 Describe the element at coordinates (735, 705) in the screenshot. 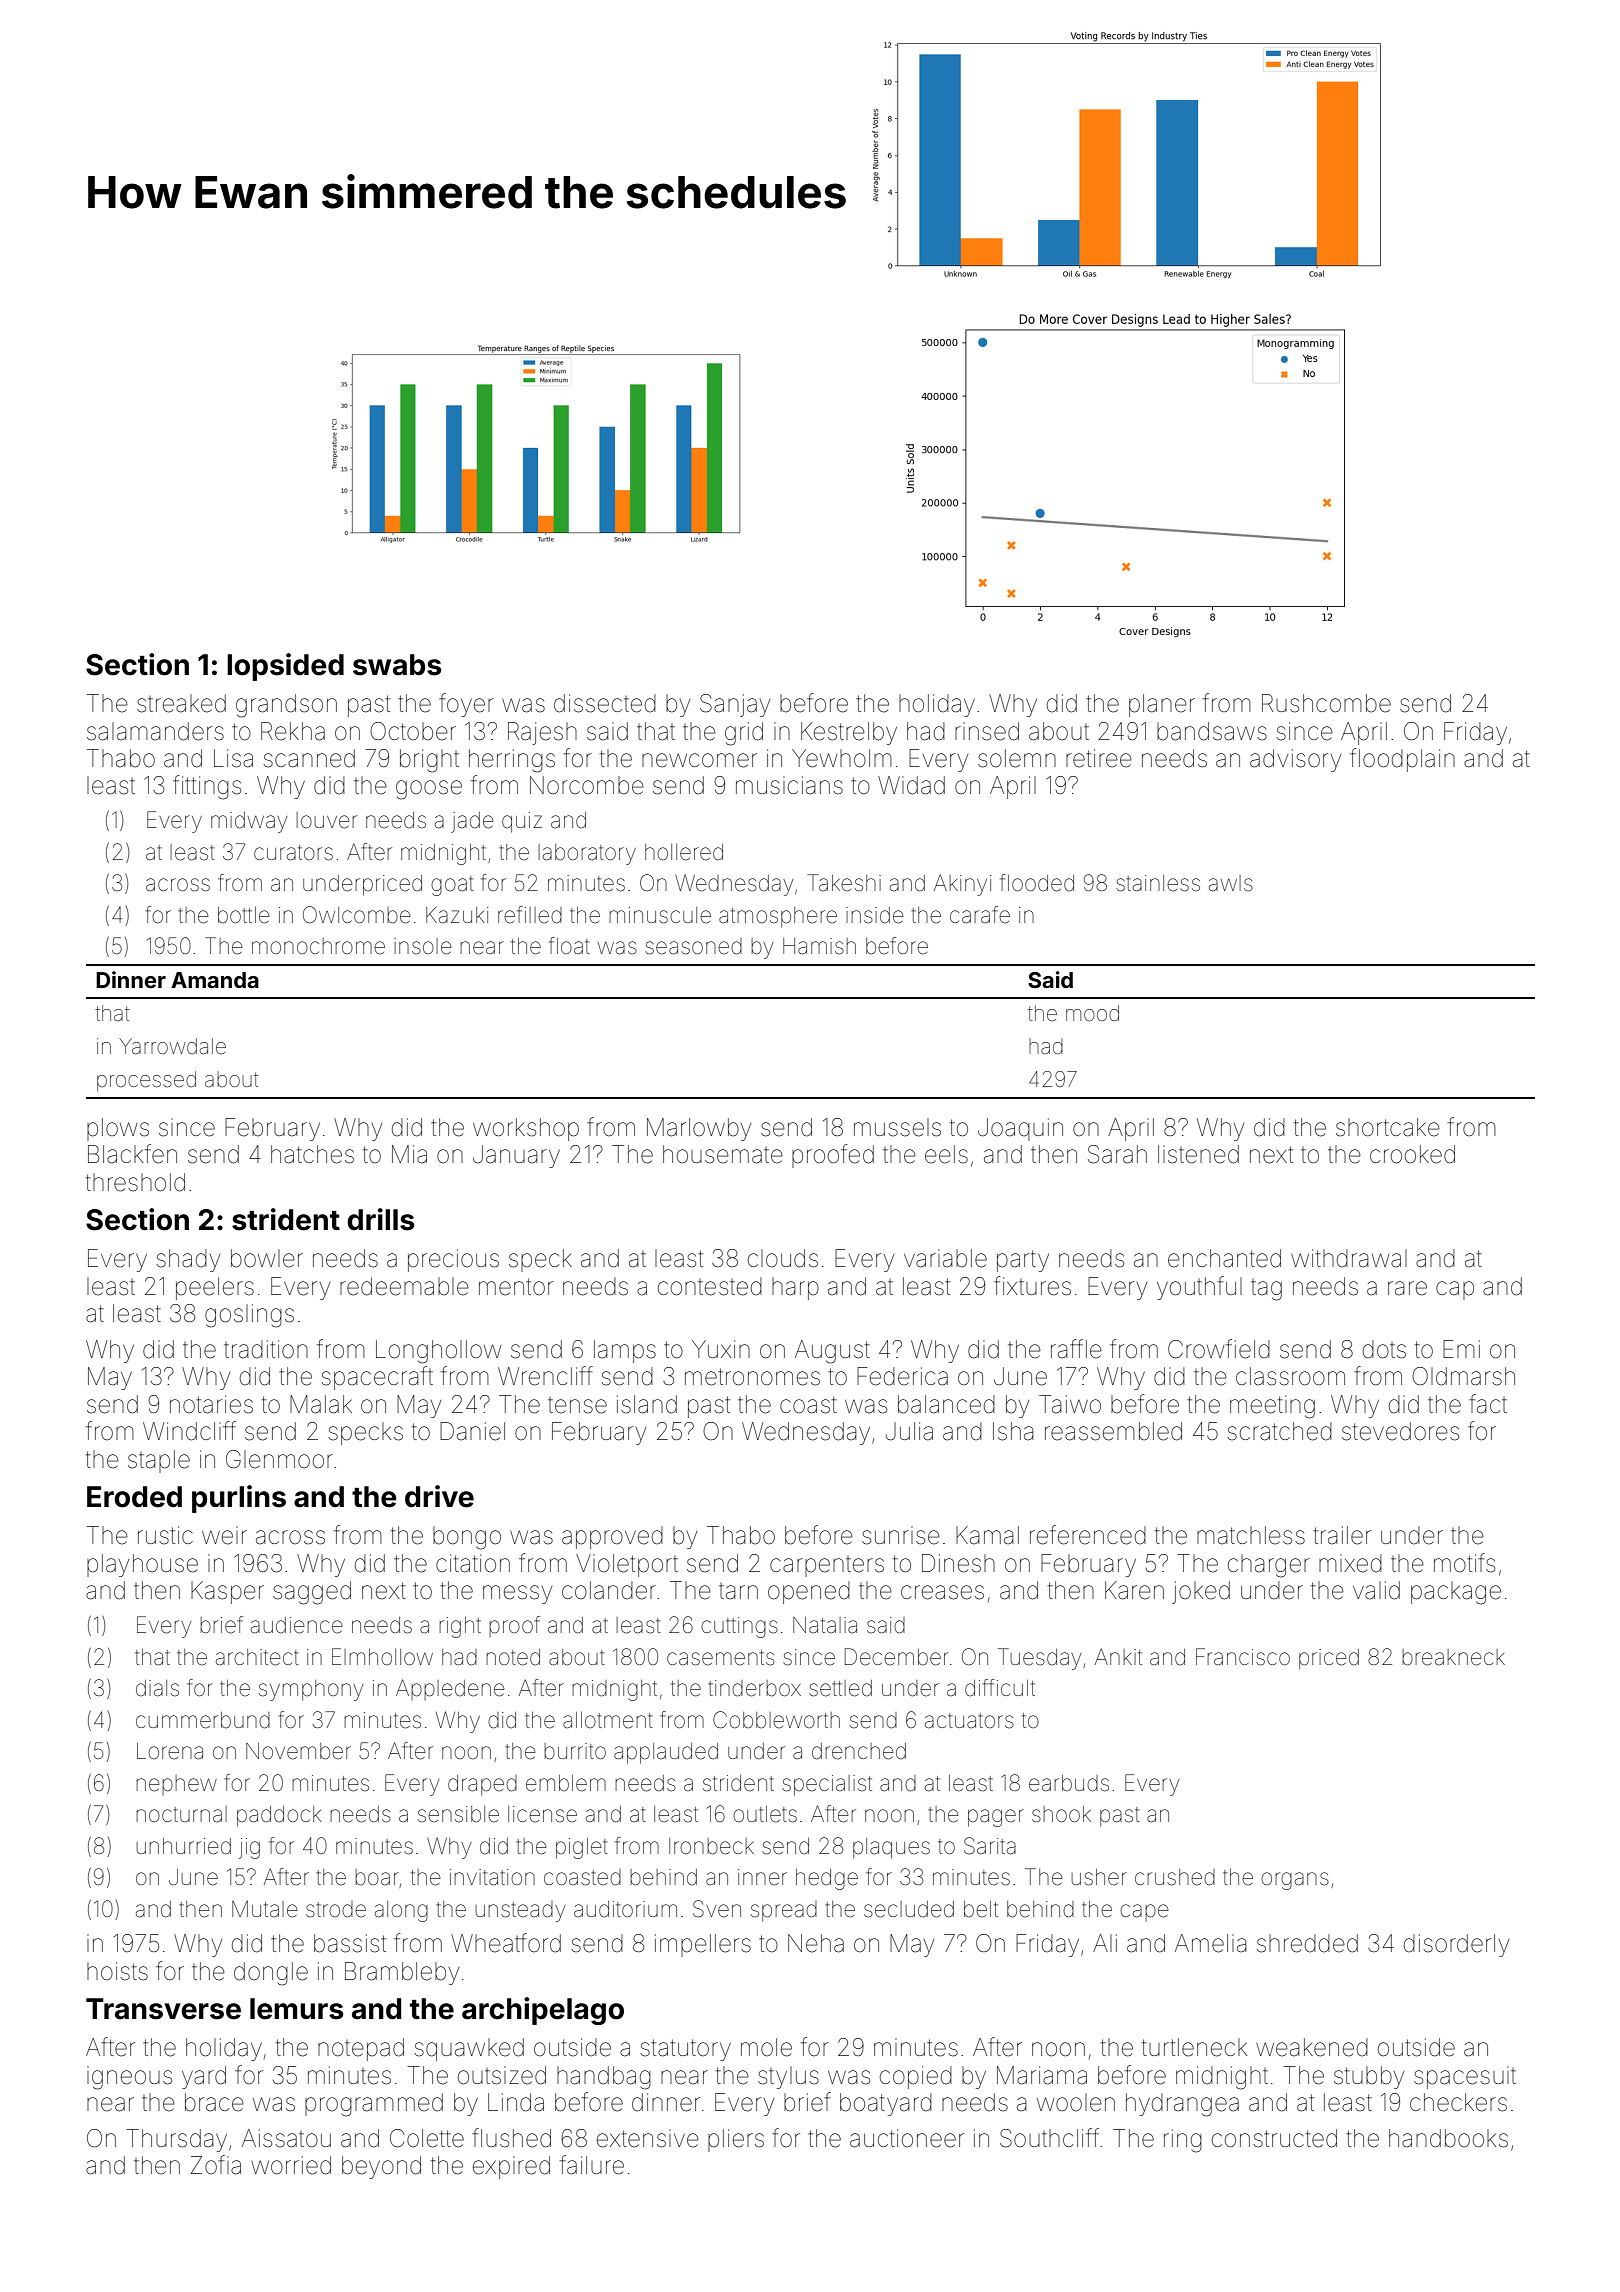

I see `Sanjay` at that location.
